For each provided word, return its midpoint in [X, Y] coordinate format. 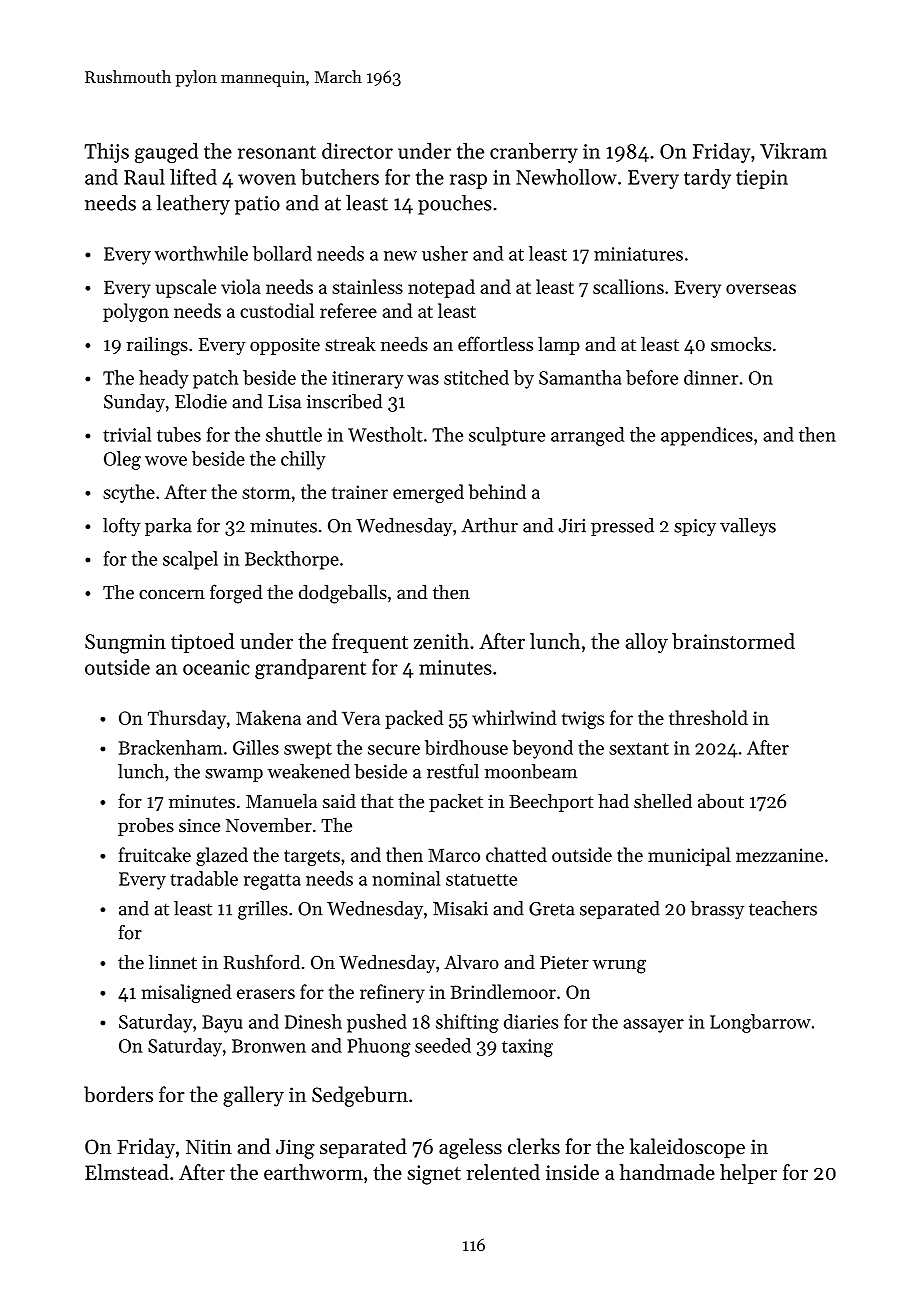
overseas [761, 289]
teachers [783, 908]
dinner [711, 377]
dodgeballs [343, 594]
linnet [173, 961]
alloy [647, 643]
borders [118, 1094]
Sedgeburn [360, 1096]
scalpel [190, 560]
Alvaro [471, 961]
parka [168, 527]
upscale [186, 288]
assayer [653, 1026]
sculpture [507, 436]
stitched [476, 377]
